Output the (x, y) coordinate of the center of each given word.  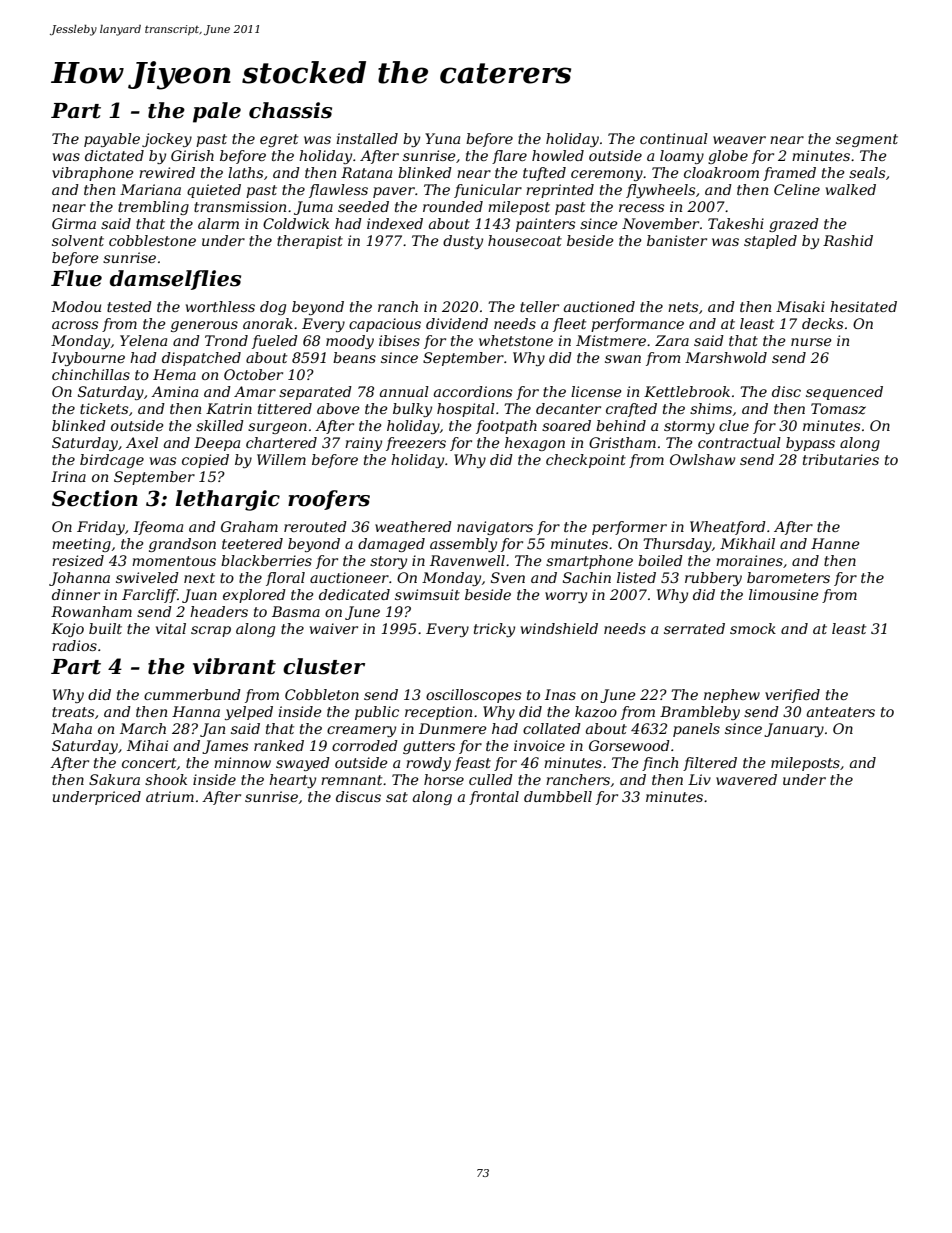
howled (558, 155)
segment (867, 140)
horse (444, 779)
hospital (466, 410)
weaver (739, 140)
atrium (170, 796)
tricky (494, 630)
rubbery (713, 579)
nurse (811, 342)
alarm (218, 223)
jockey (167, 140)
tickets (104, 408)
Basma (296, 611)
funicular (488, 191)
